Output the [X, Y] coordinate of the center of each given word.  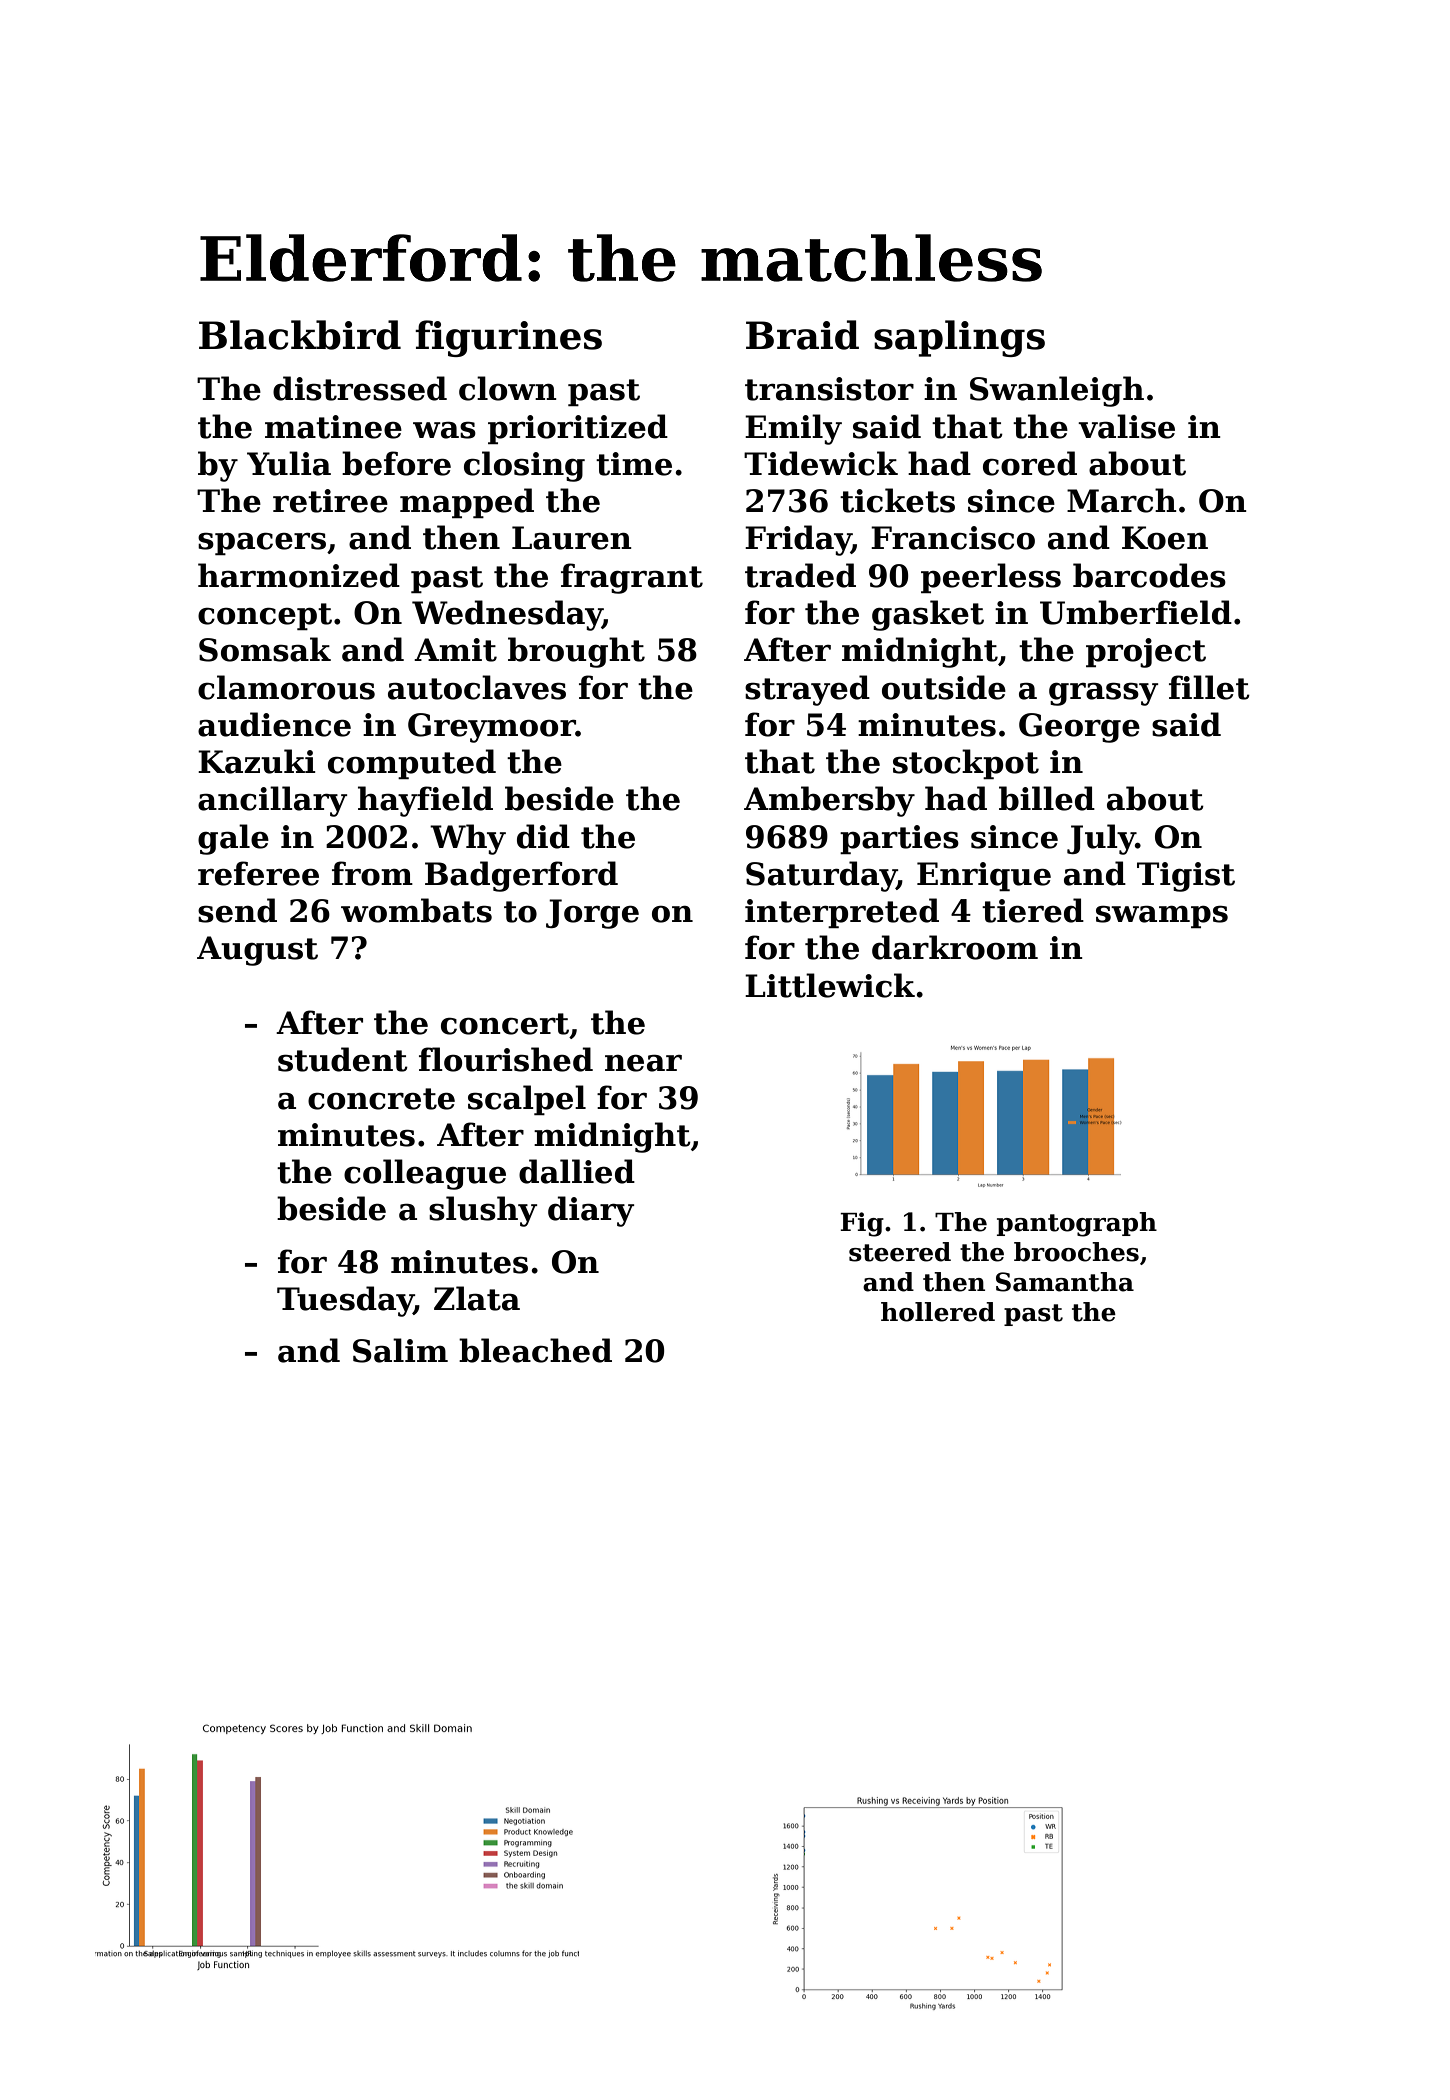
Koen [1165, 538]
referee [258, 873]
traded [800, 575]
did [543, 836]
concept [265, 616]
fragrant [632, 578]
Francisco [953, 538]
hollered [938, 1312]
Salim [400, 1350]
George [1079, 728]
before [396, 463]
